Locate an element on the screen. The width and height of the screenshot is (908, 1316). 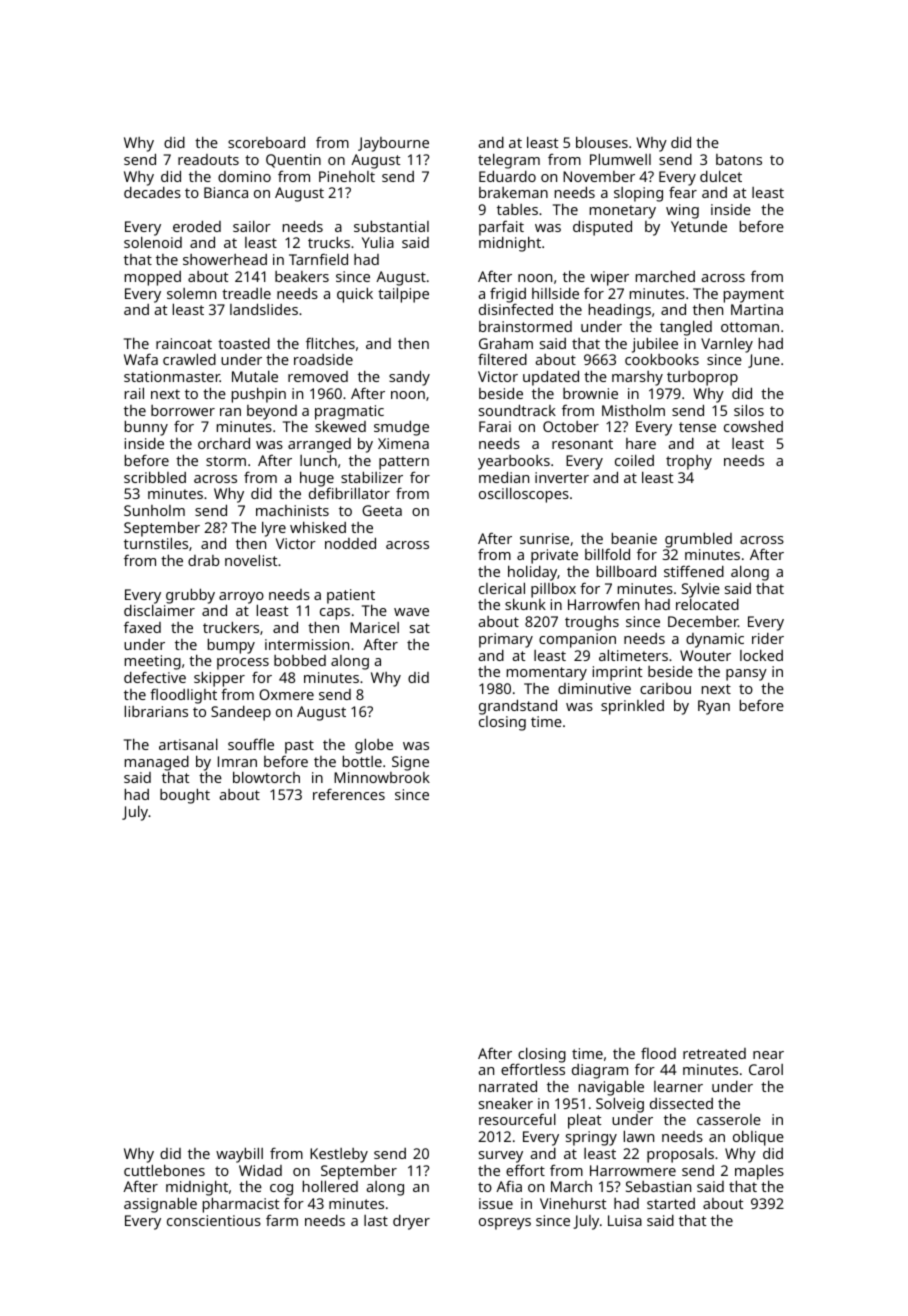
orchard is located at coordinates (224, 443).
